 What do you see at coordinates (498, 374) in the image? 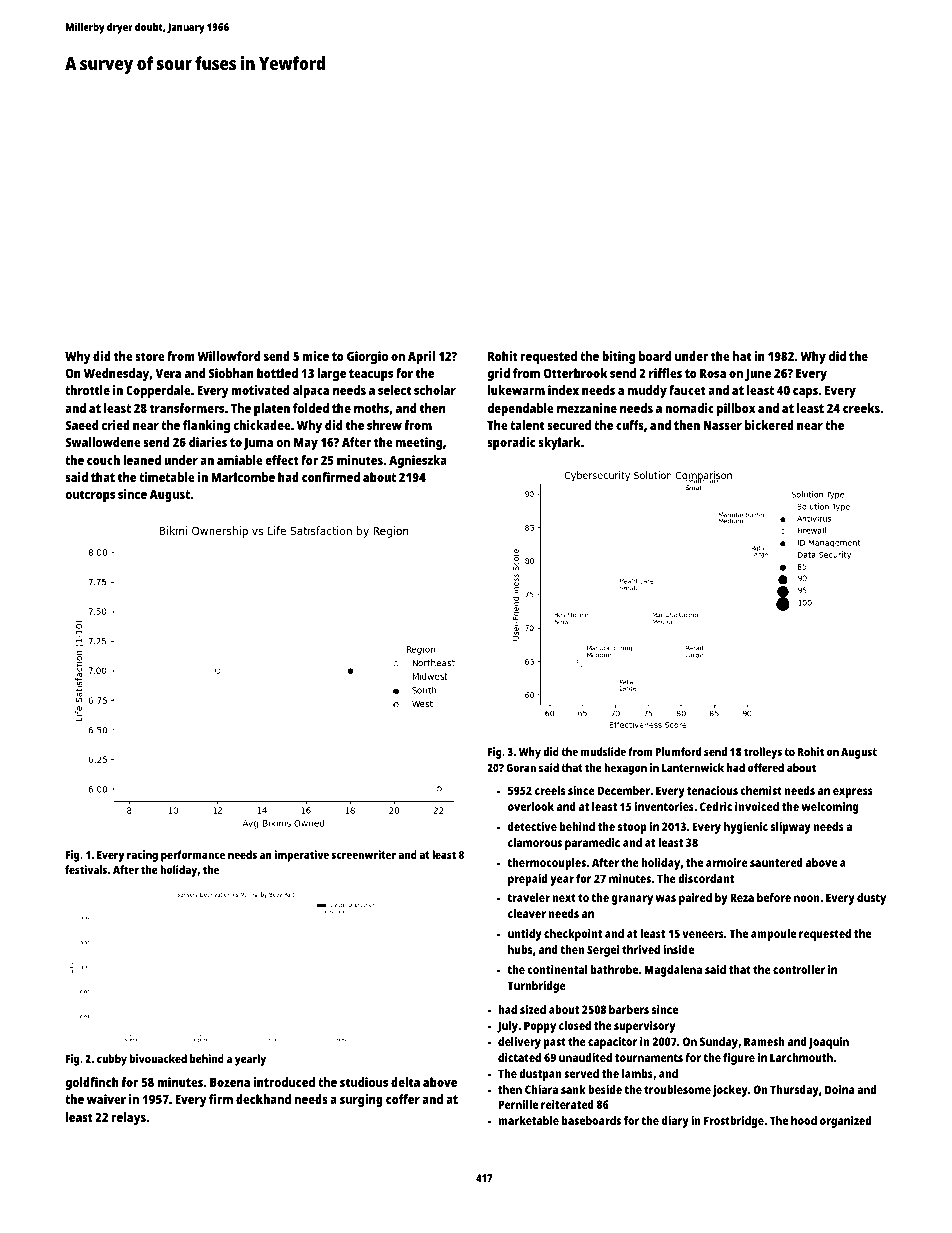
I see `grid` at bounding box center [498, 374].
